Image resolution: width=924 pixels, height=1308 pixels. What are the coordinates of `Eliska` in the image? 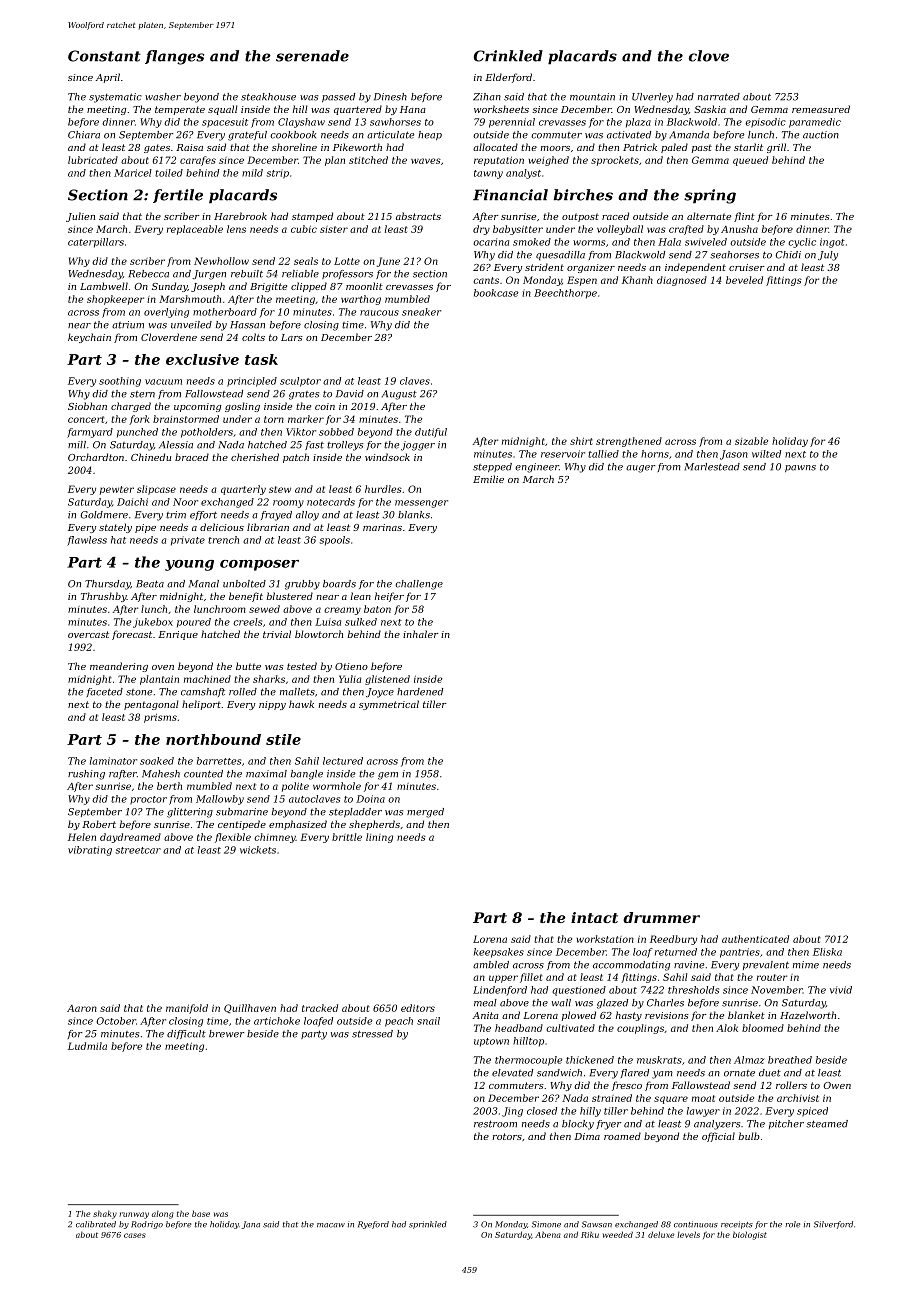 It's located at (827, 952).
